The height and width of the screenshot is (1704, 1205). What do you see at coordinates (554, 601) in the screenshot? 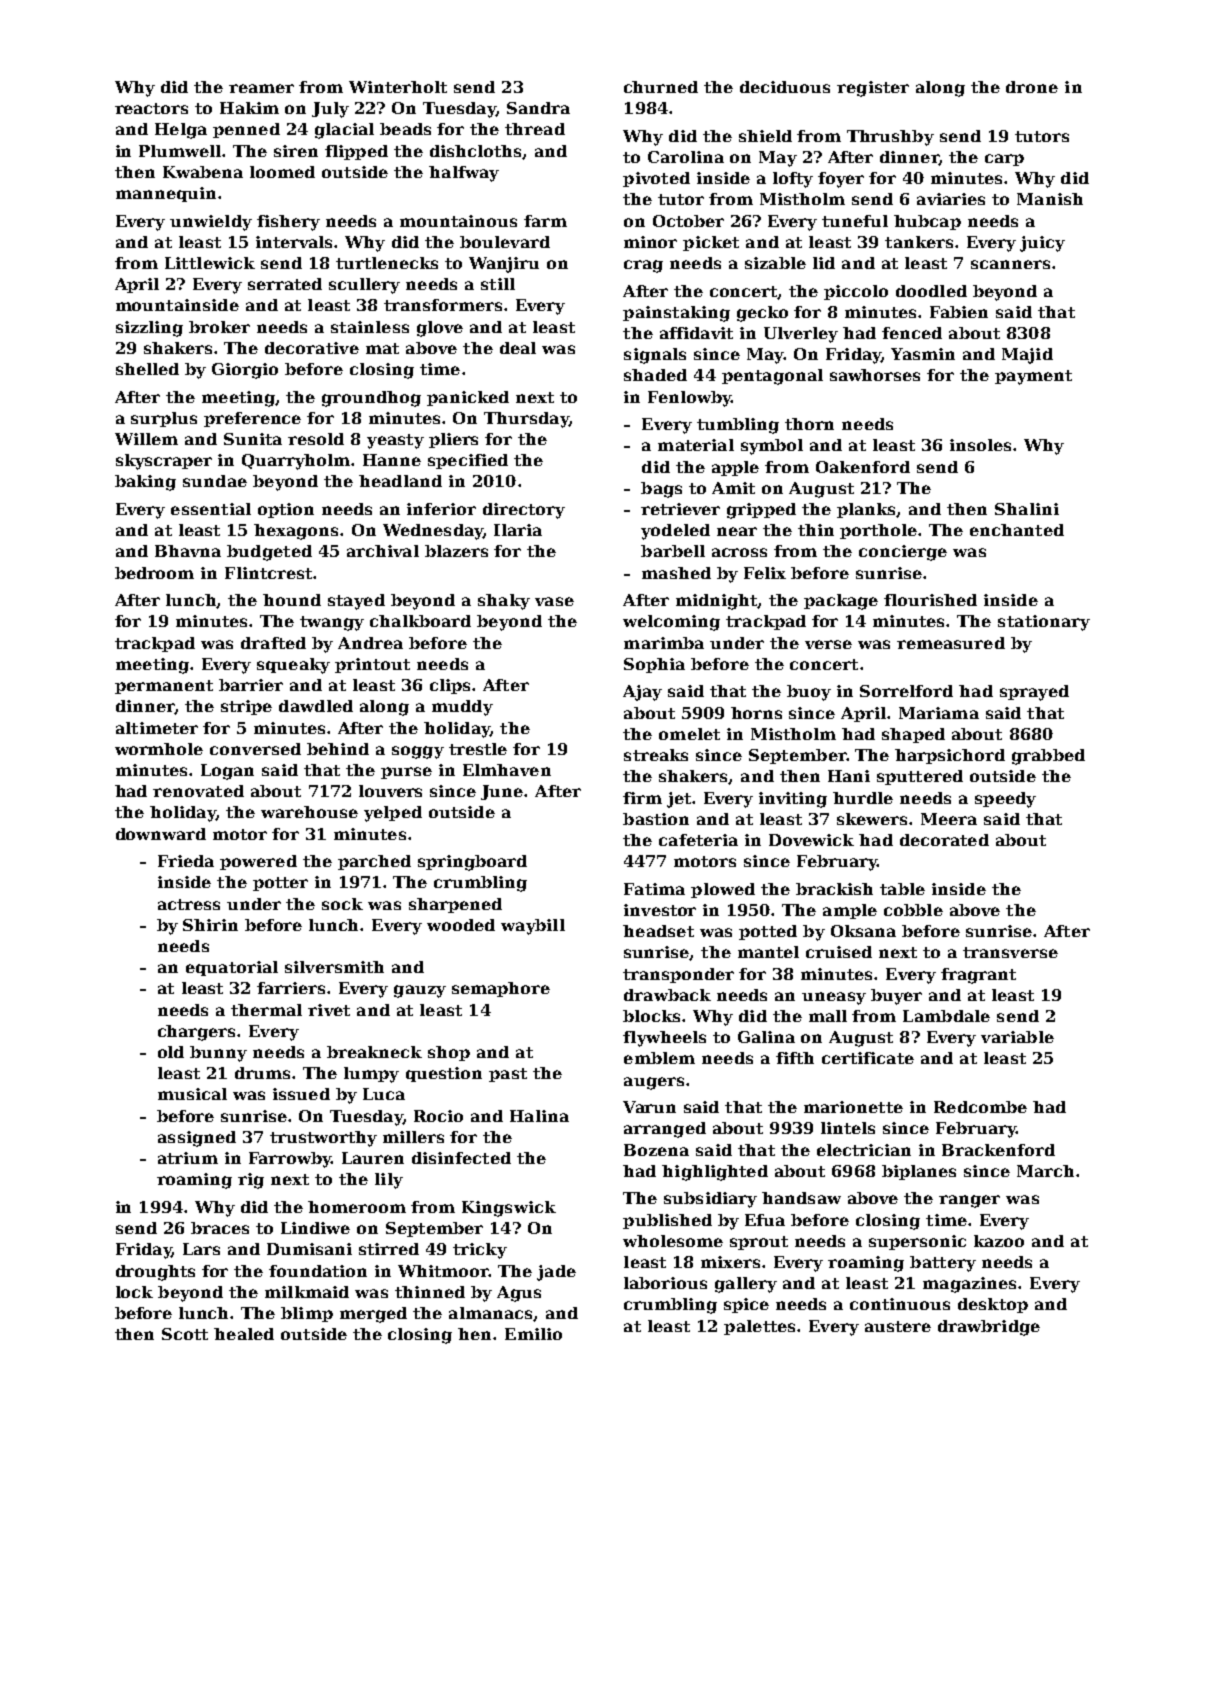
I see `vase` at bounding box center [554, 601].
